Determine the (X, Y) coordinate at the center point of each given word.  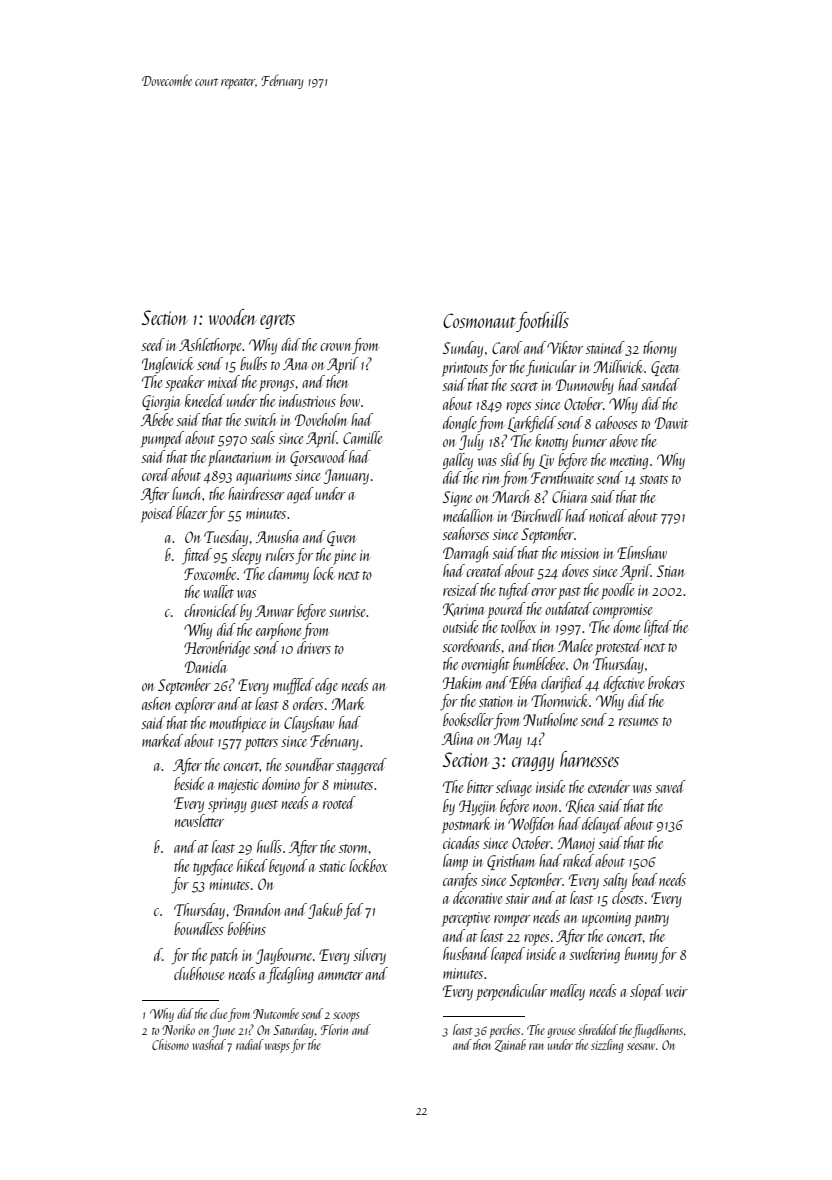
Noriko (178, 1029)
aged (300, 495)
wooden (233, 317)
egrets (277, 321)
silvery (369, 956)
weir (677, 991)
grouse (561, 1033)
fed (353, 911)
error (544, 592)
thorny (660, 349)
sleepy (246, 556)
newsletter (199, 820)
